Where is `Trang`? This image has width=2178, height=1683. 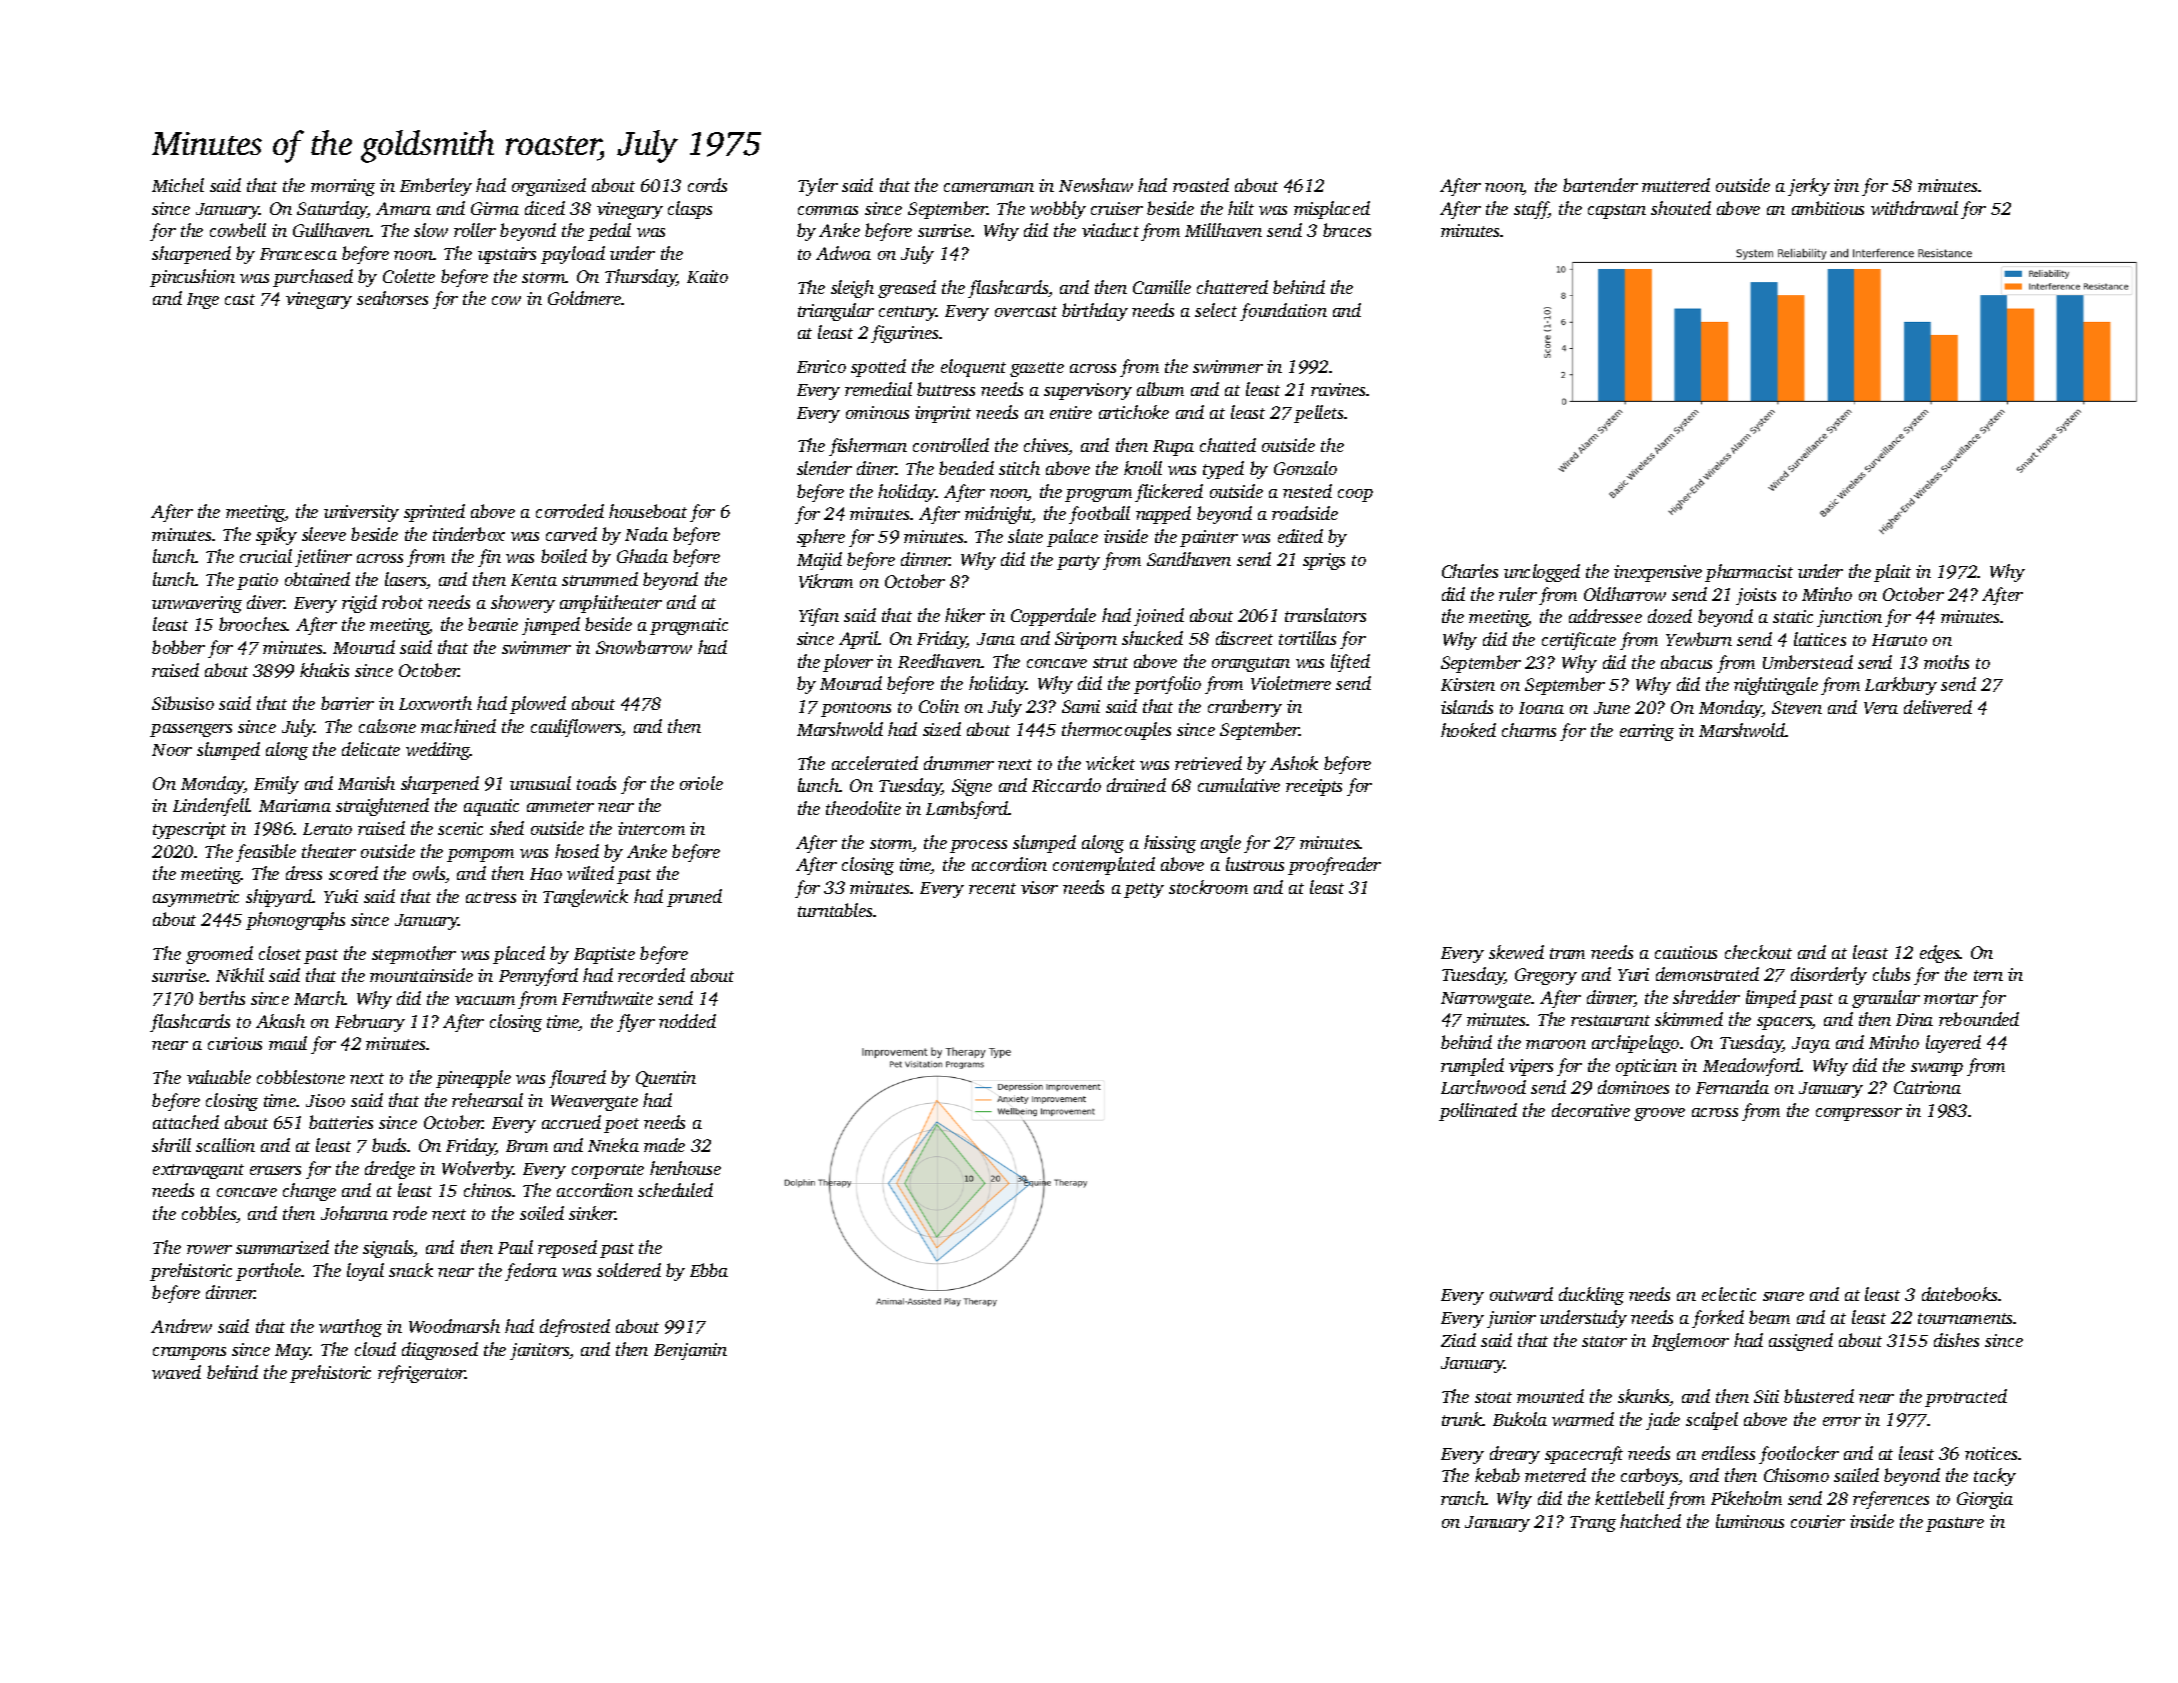 Trang is located at coordinates (1593, 1524).
